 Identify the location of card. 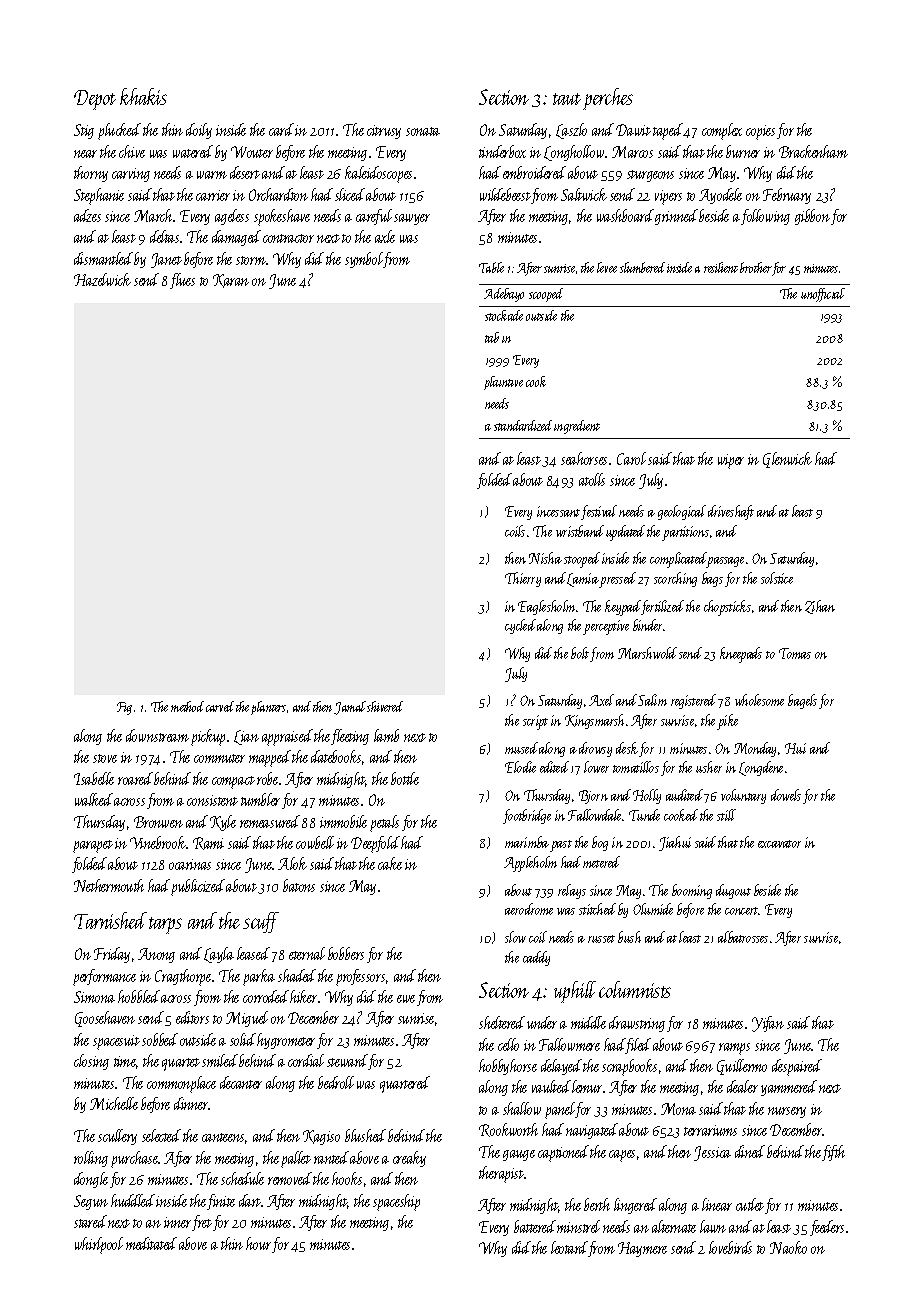
(281, 129).
